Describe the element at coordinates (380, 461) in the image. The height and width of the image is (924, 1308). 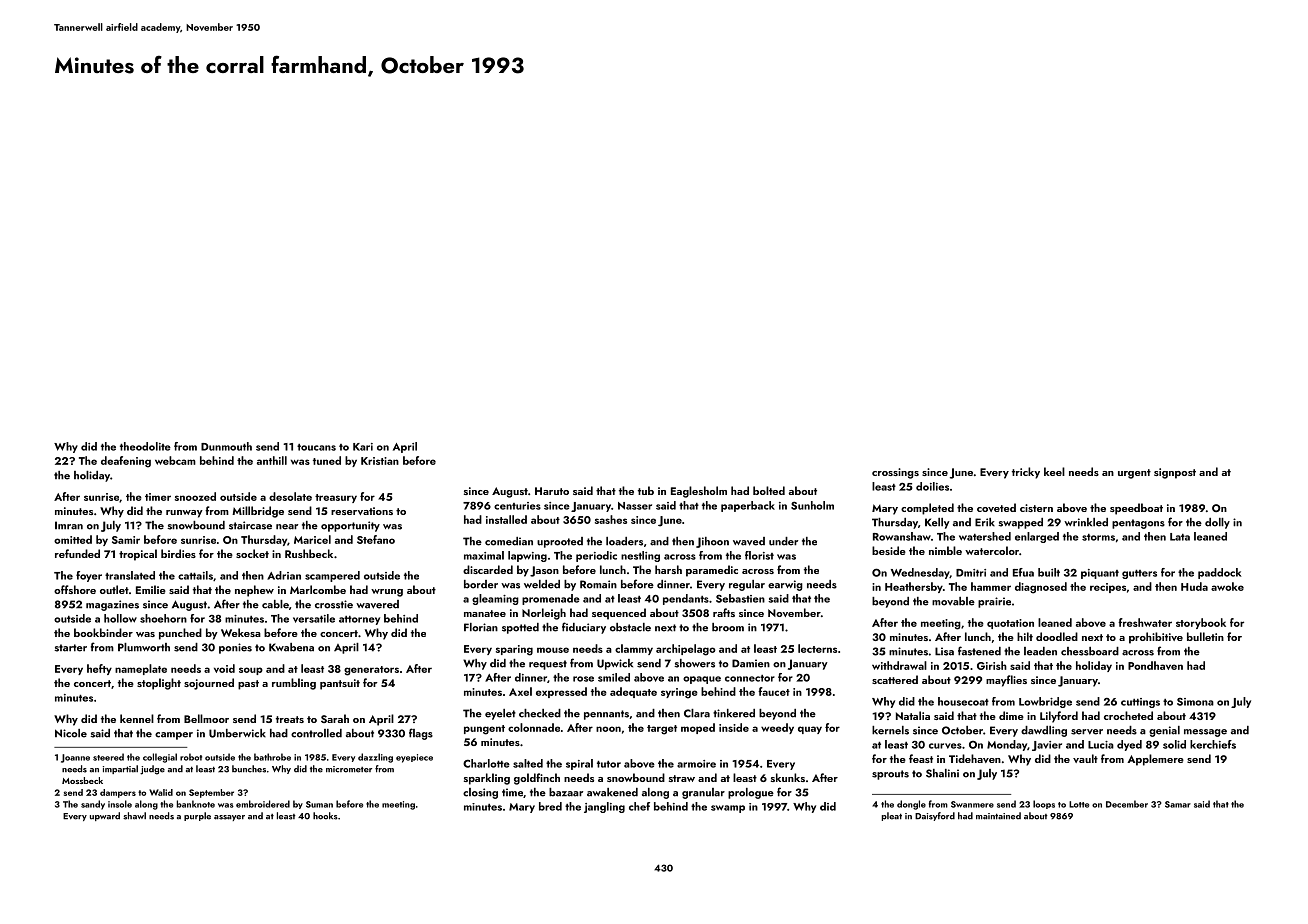
I see `Kristian` at that location.
